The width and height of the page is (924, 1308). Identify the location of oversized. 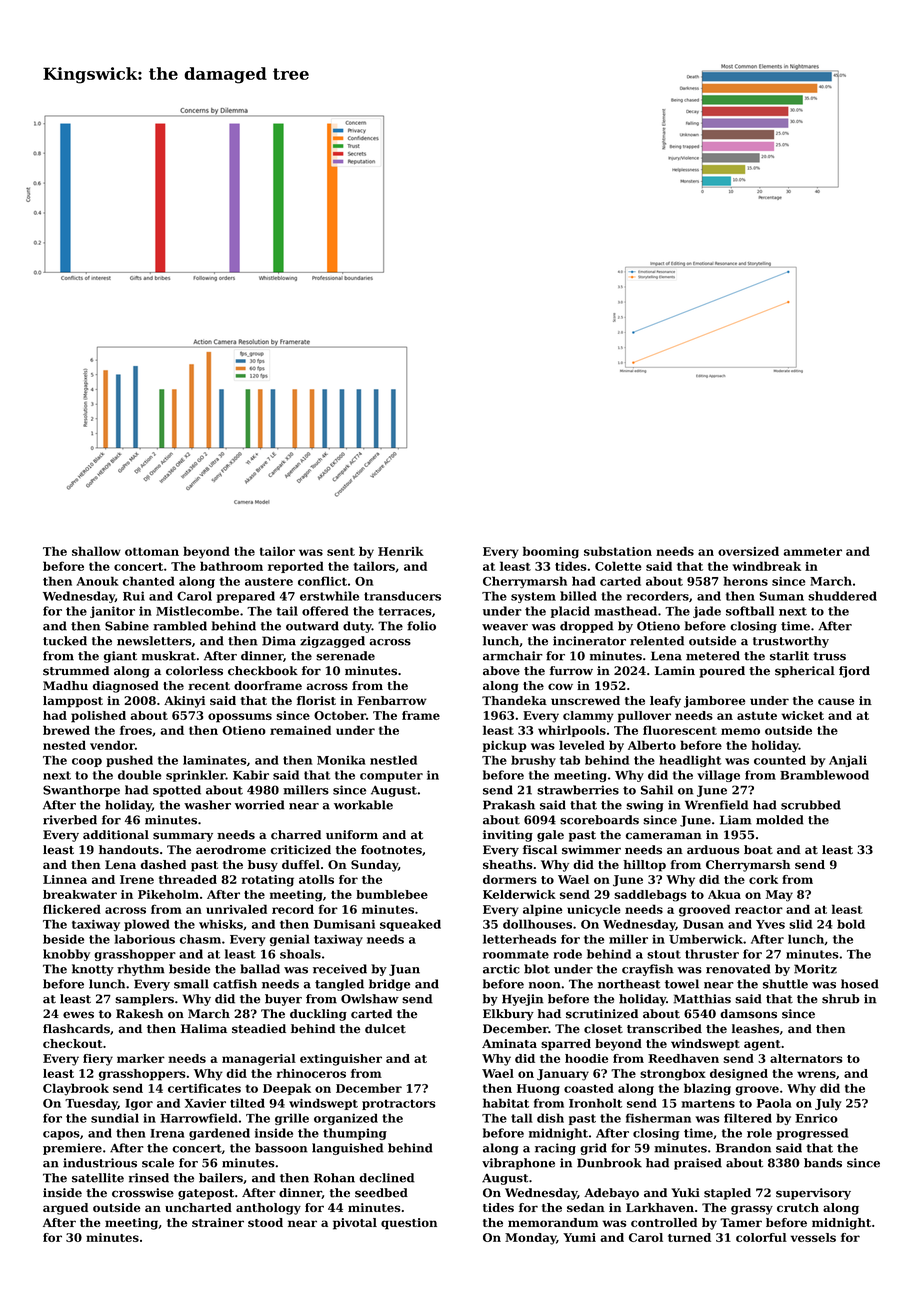
(748, 551).
